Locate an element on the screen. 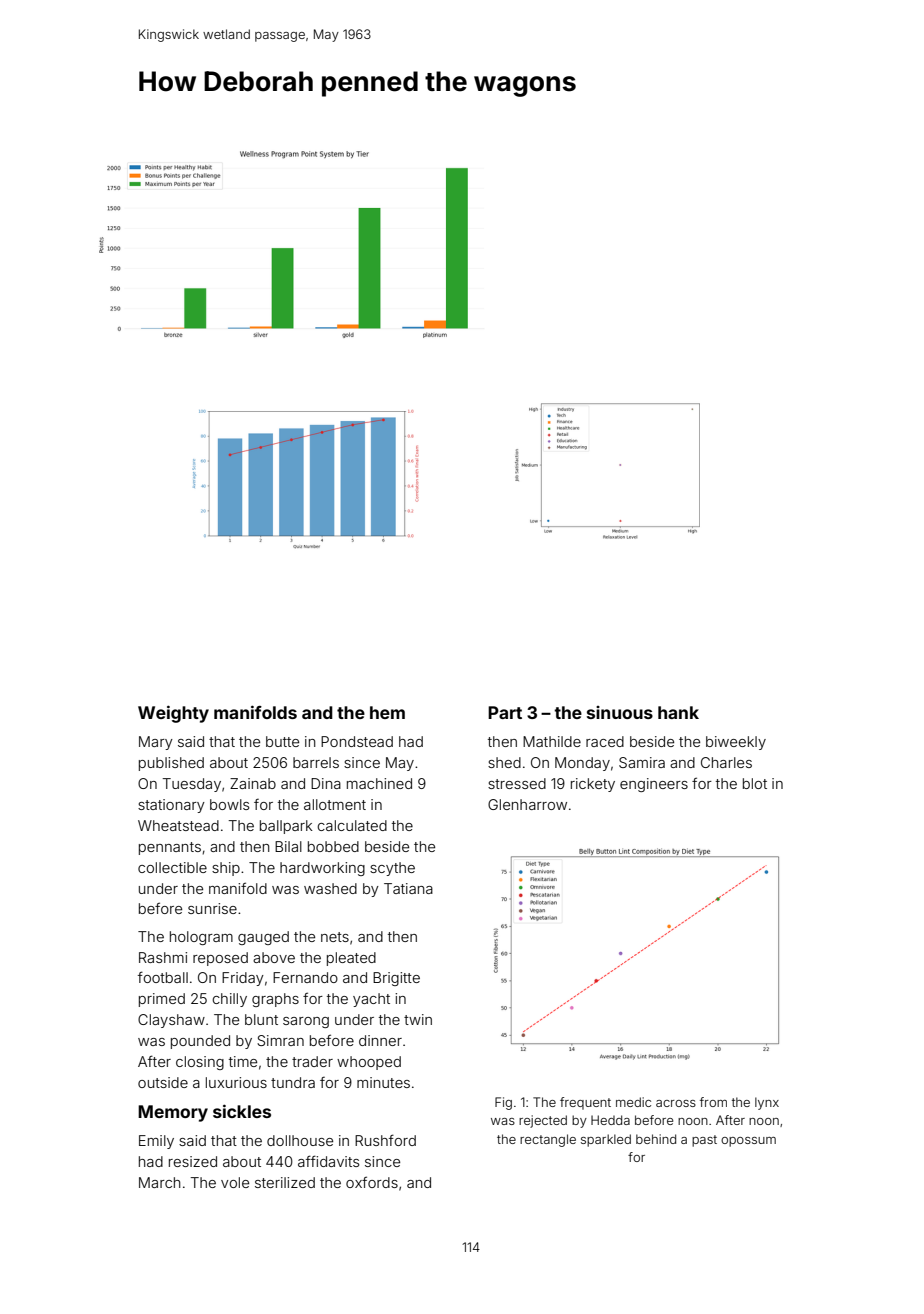  Tatiana is located at coordinates (408, 888).
